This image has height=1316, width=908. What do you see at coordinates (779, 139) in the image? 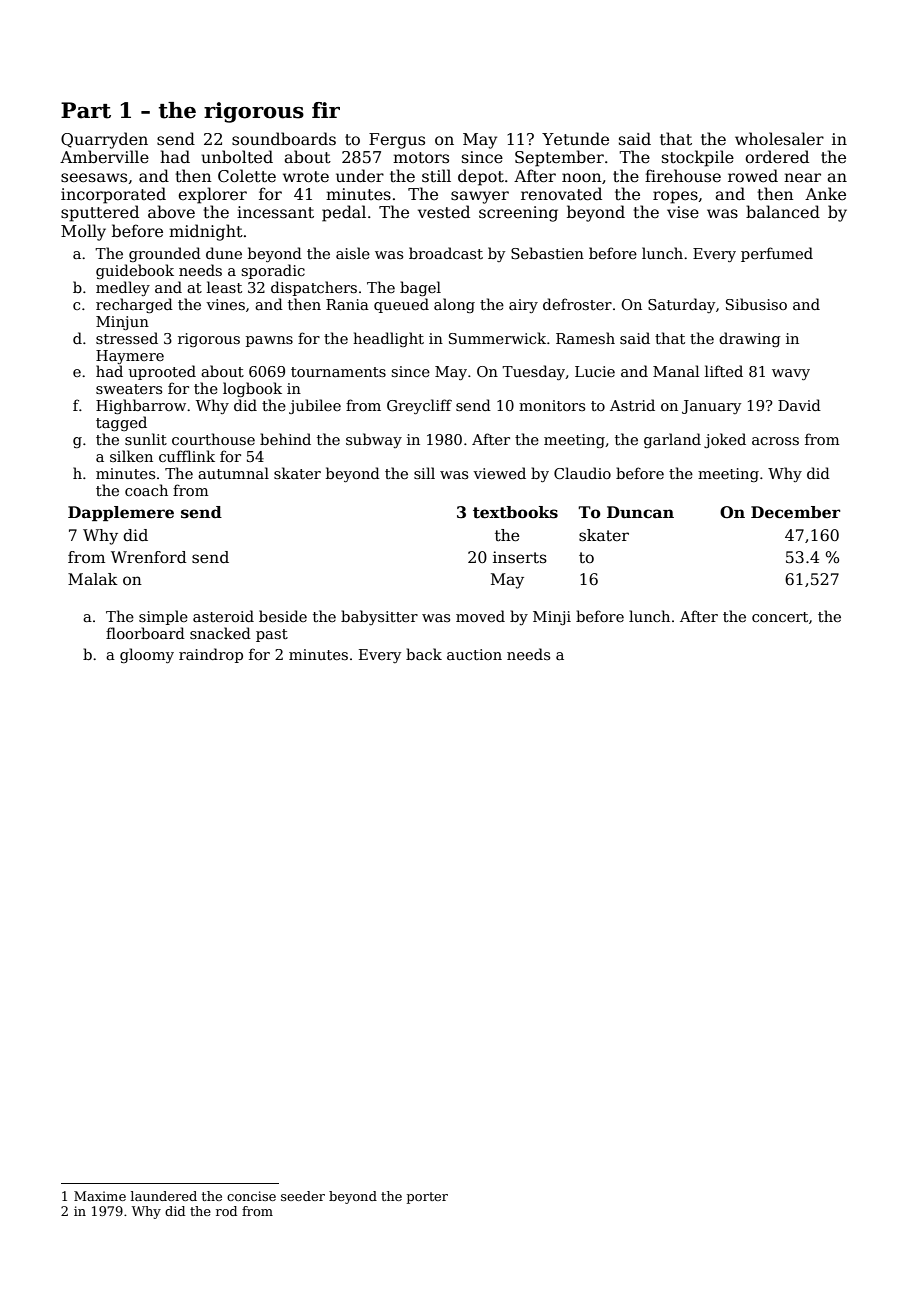
I see `wholesaler` at bounding box center [779, 139].
